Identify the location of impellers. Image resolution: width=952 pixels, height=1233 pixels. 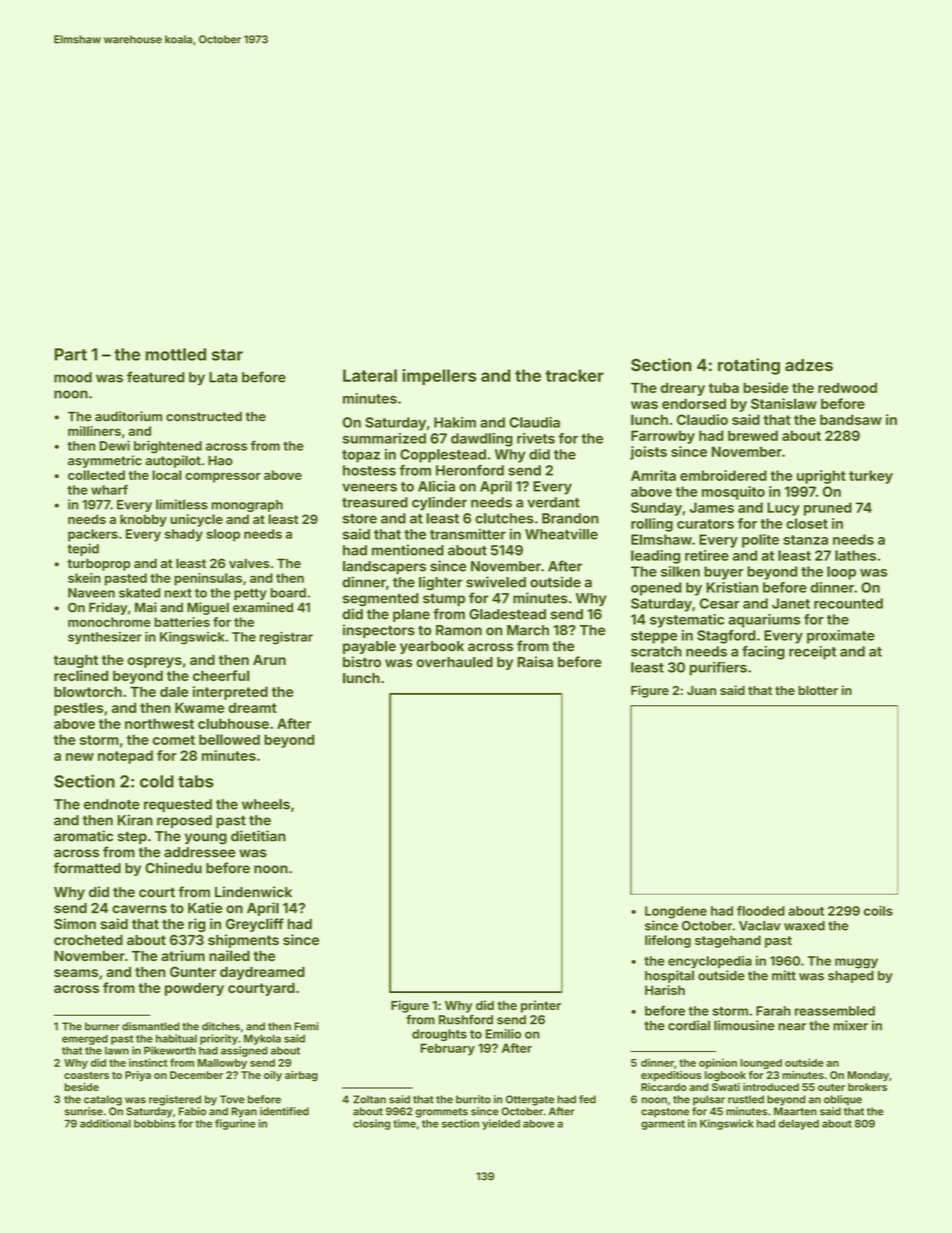
(439, 377).
